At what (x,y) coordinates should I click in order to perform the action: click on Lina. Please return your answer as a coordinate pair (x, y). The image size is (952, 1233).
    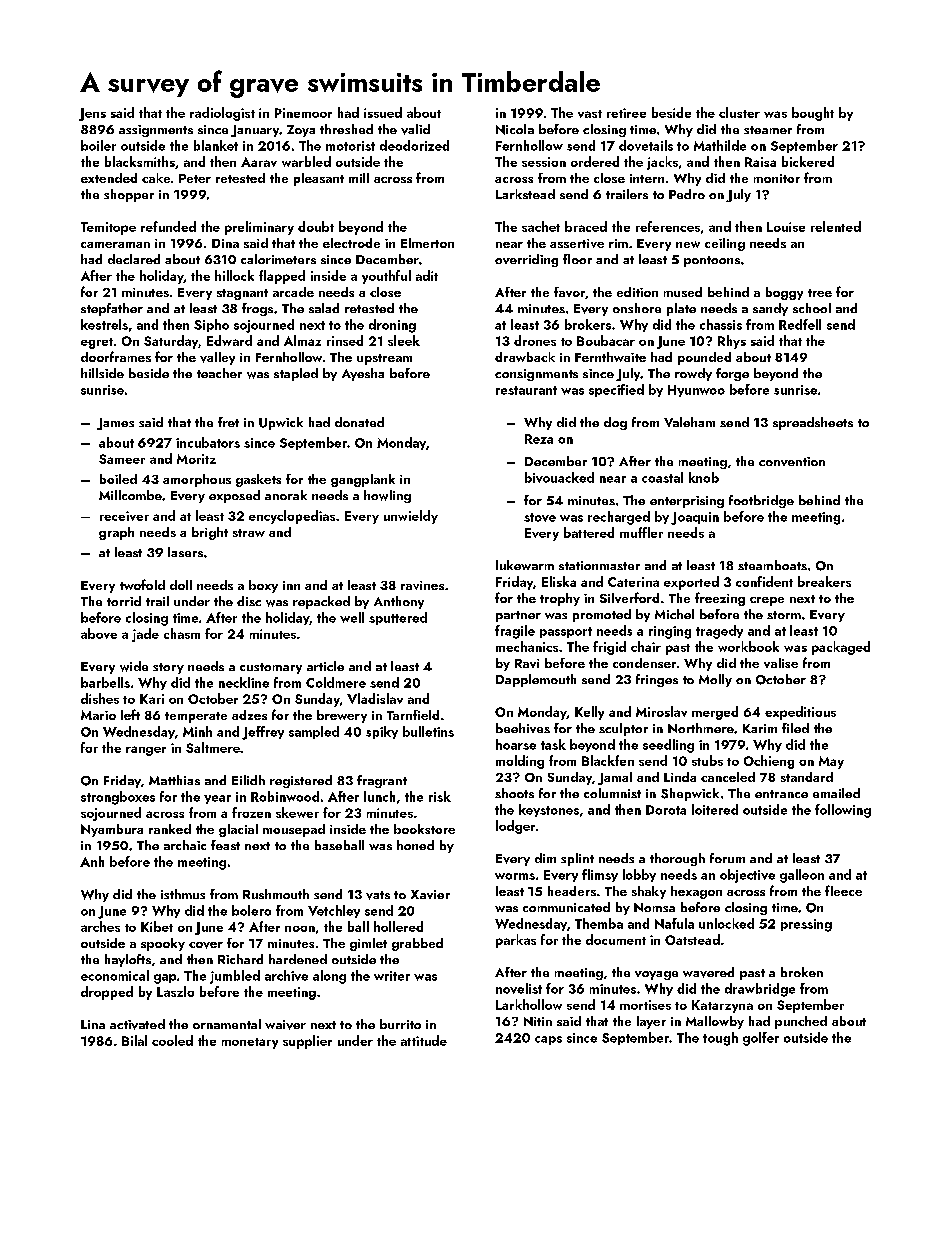
    Looking at the image, I should click on (93, 1024).
